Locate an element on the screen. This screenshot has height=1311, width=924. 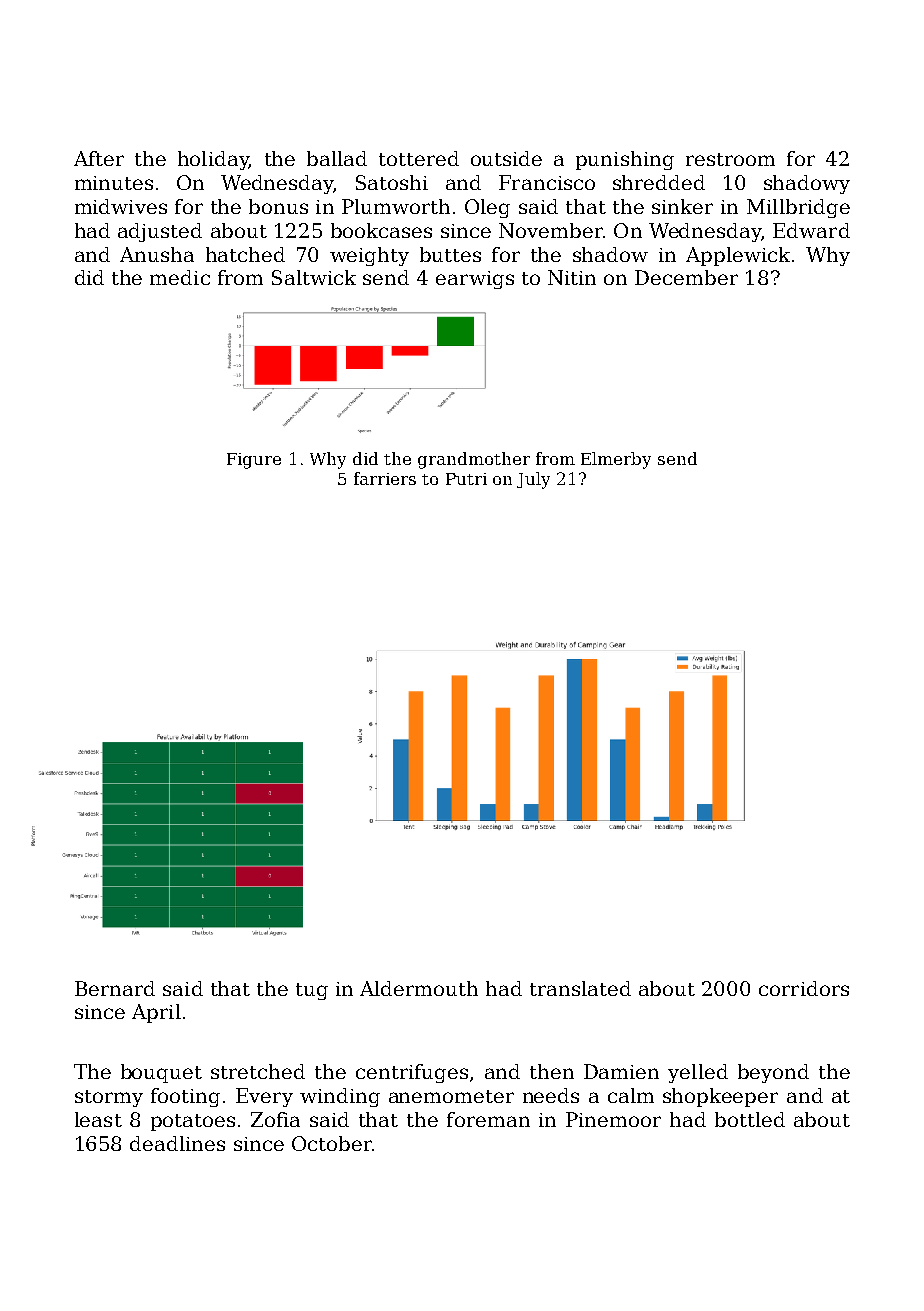
translated is located at coordinates (580, 988).
